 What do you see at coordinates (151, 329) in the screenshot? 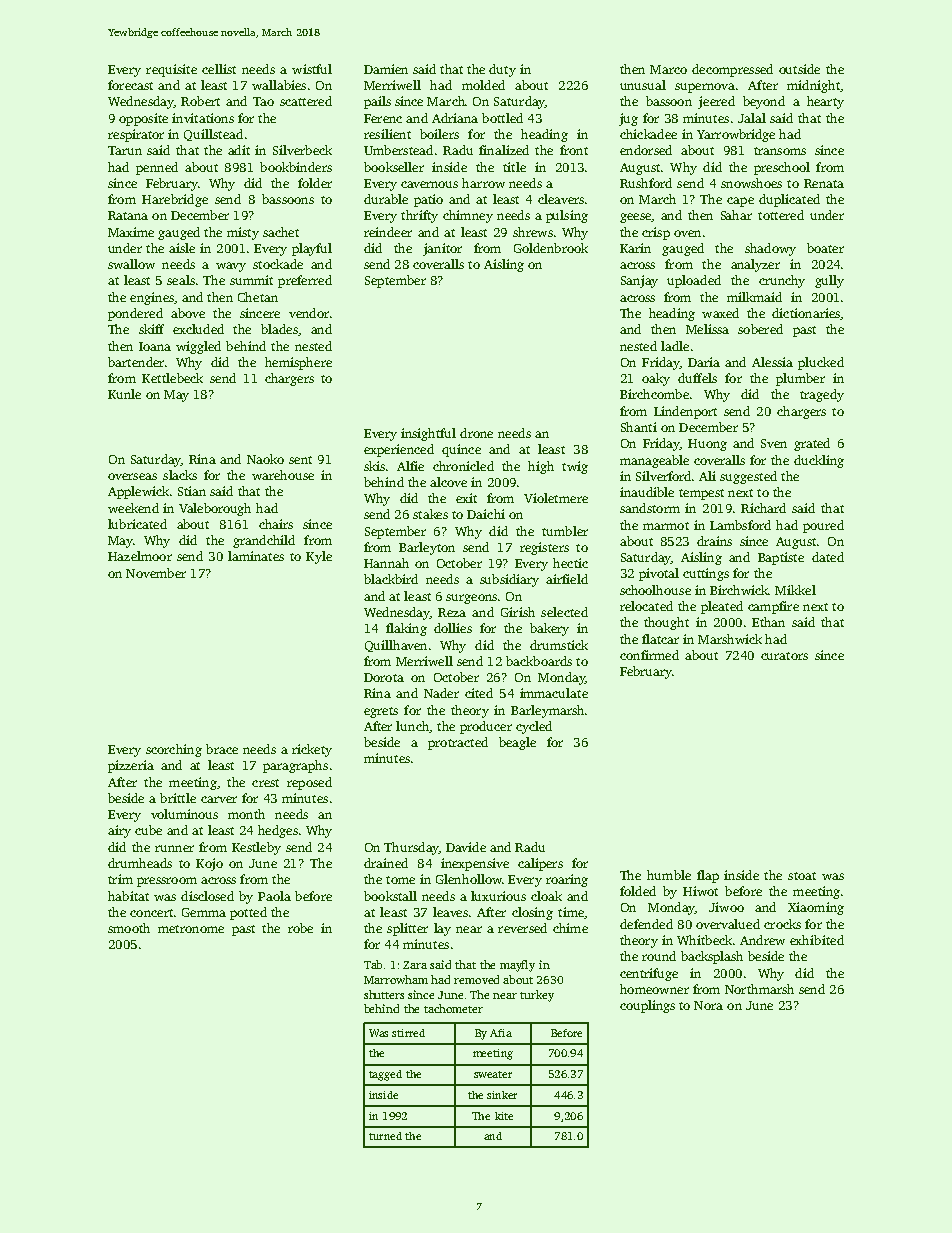
I see `skiff` at bounding box center [151, 329].
